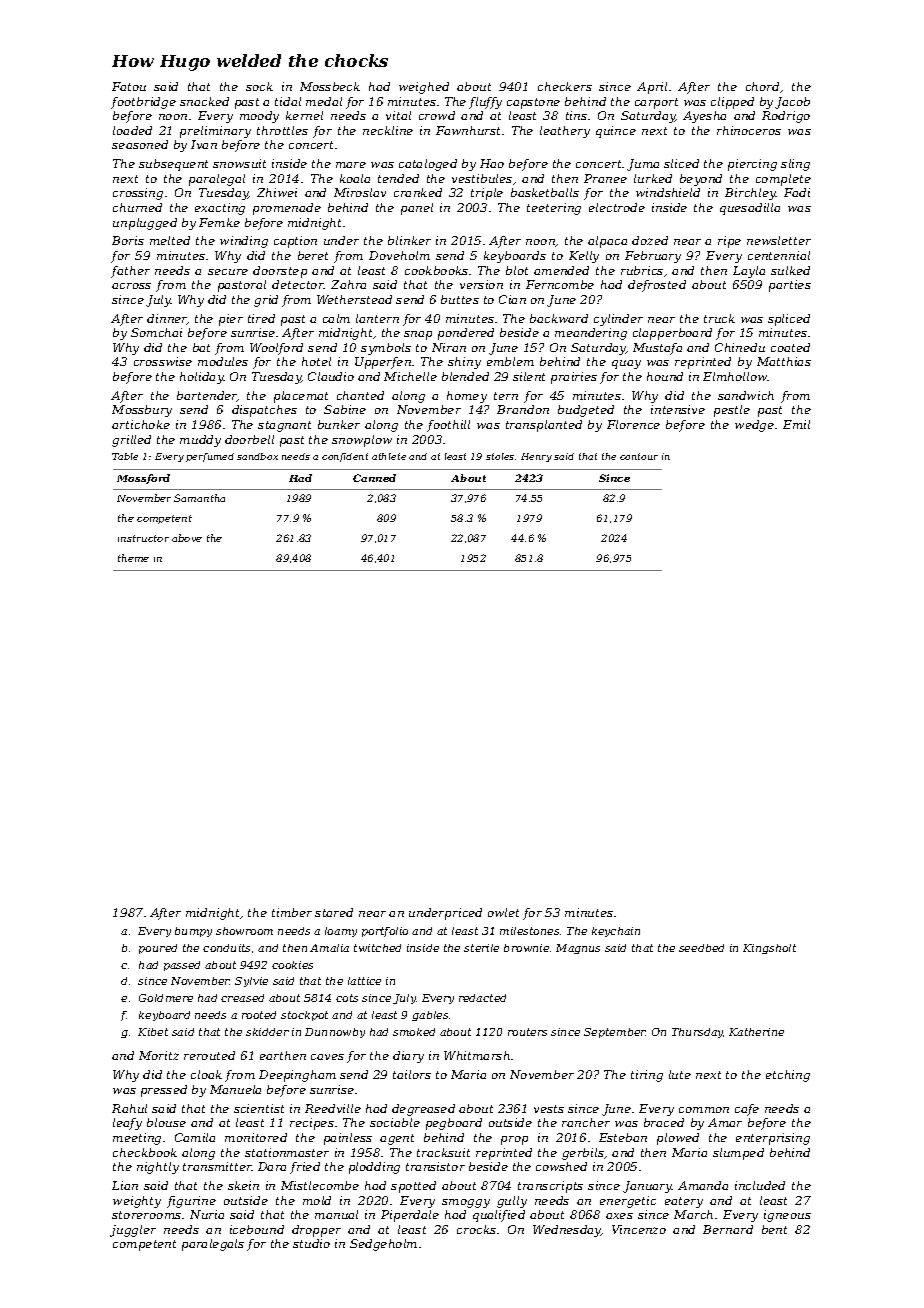  Describe the element at coordinates (653, 257) in the page. I see `February` at that location.
